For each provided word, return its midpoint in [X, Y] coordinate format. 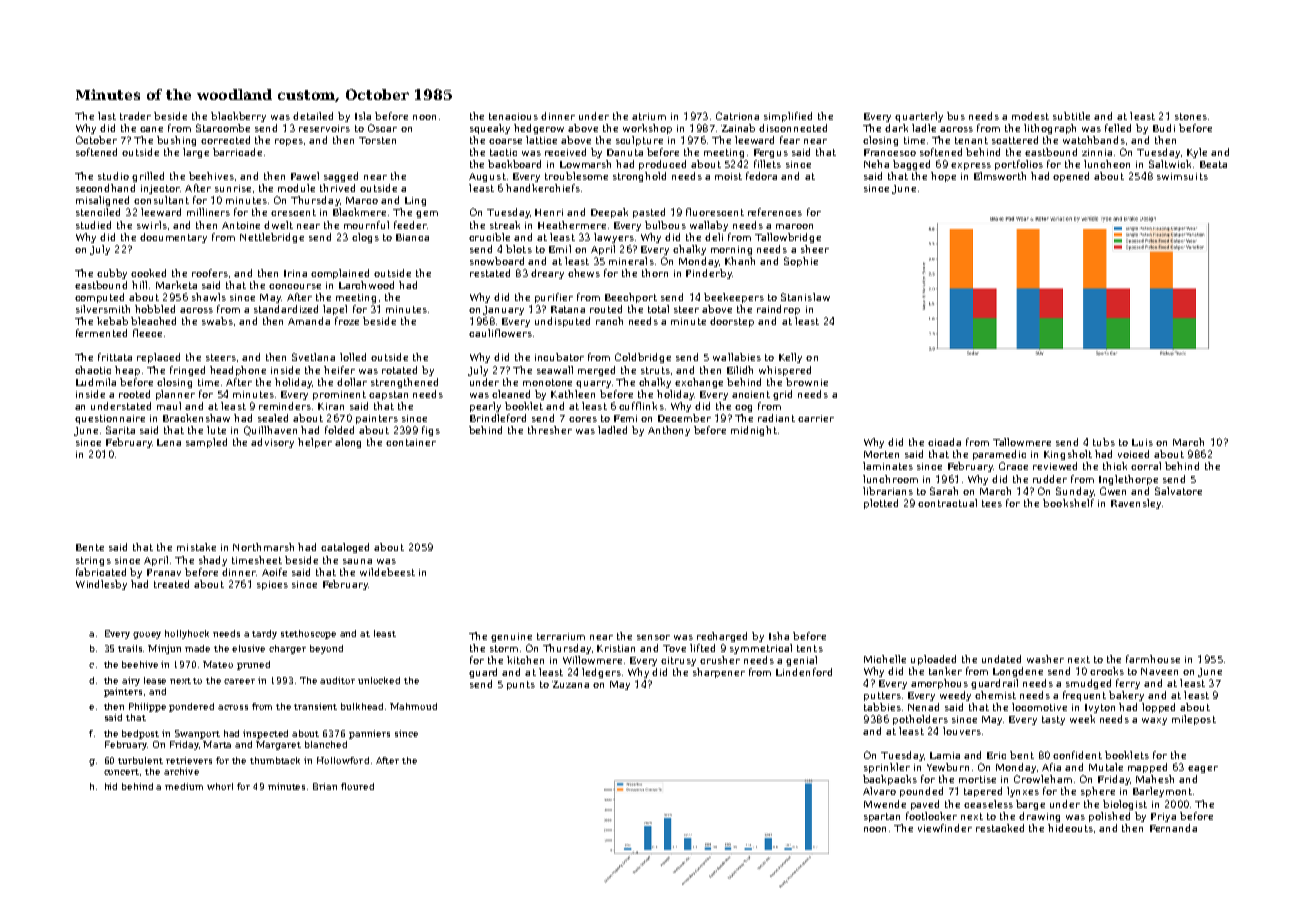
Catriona [737, 116]
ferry [1128, 684]
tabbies [882, 707]
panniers [369, 734]
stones [1191, 116]
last [107, 116]
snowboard [497, 261]
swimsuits [1182, 176]
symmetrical [761, 649]
